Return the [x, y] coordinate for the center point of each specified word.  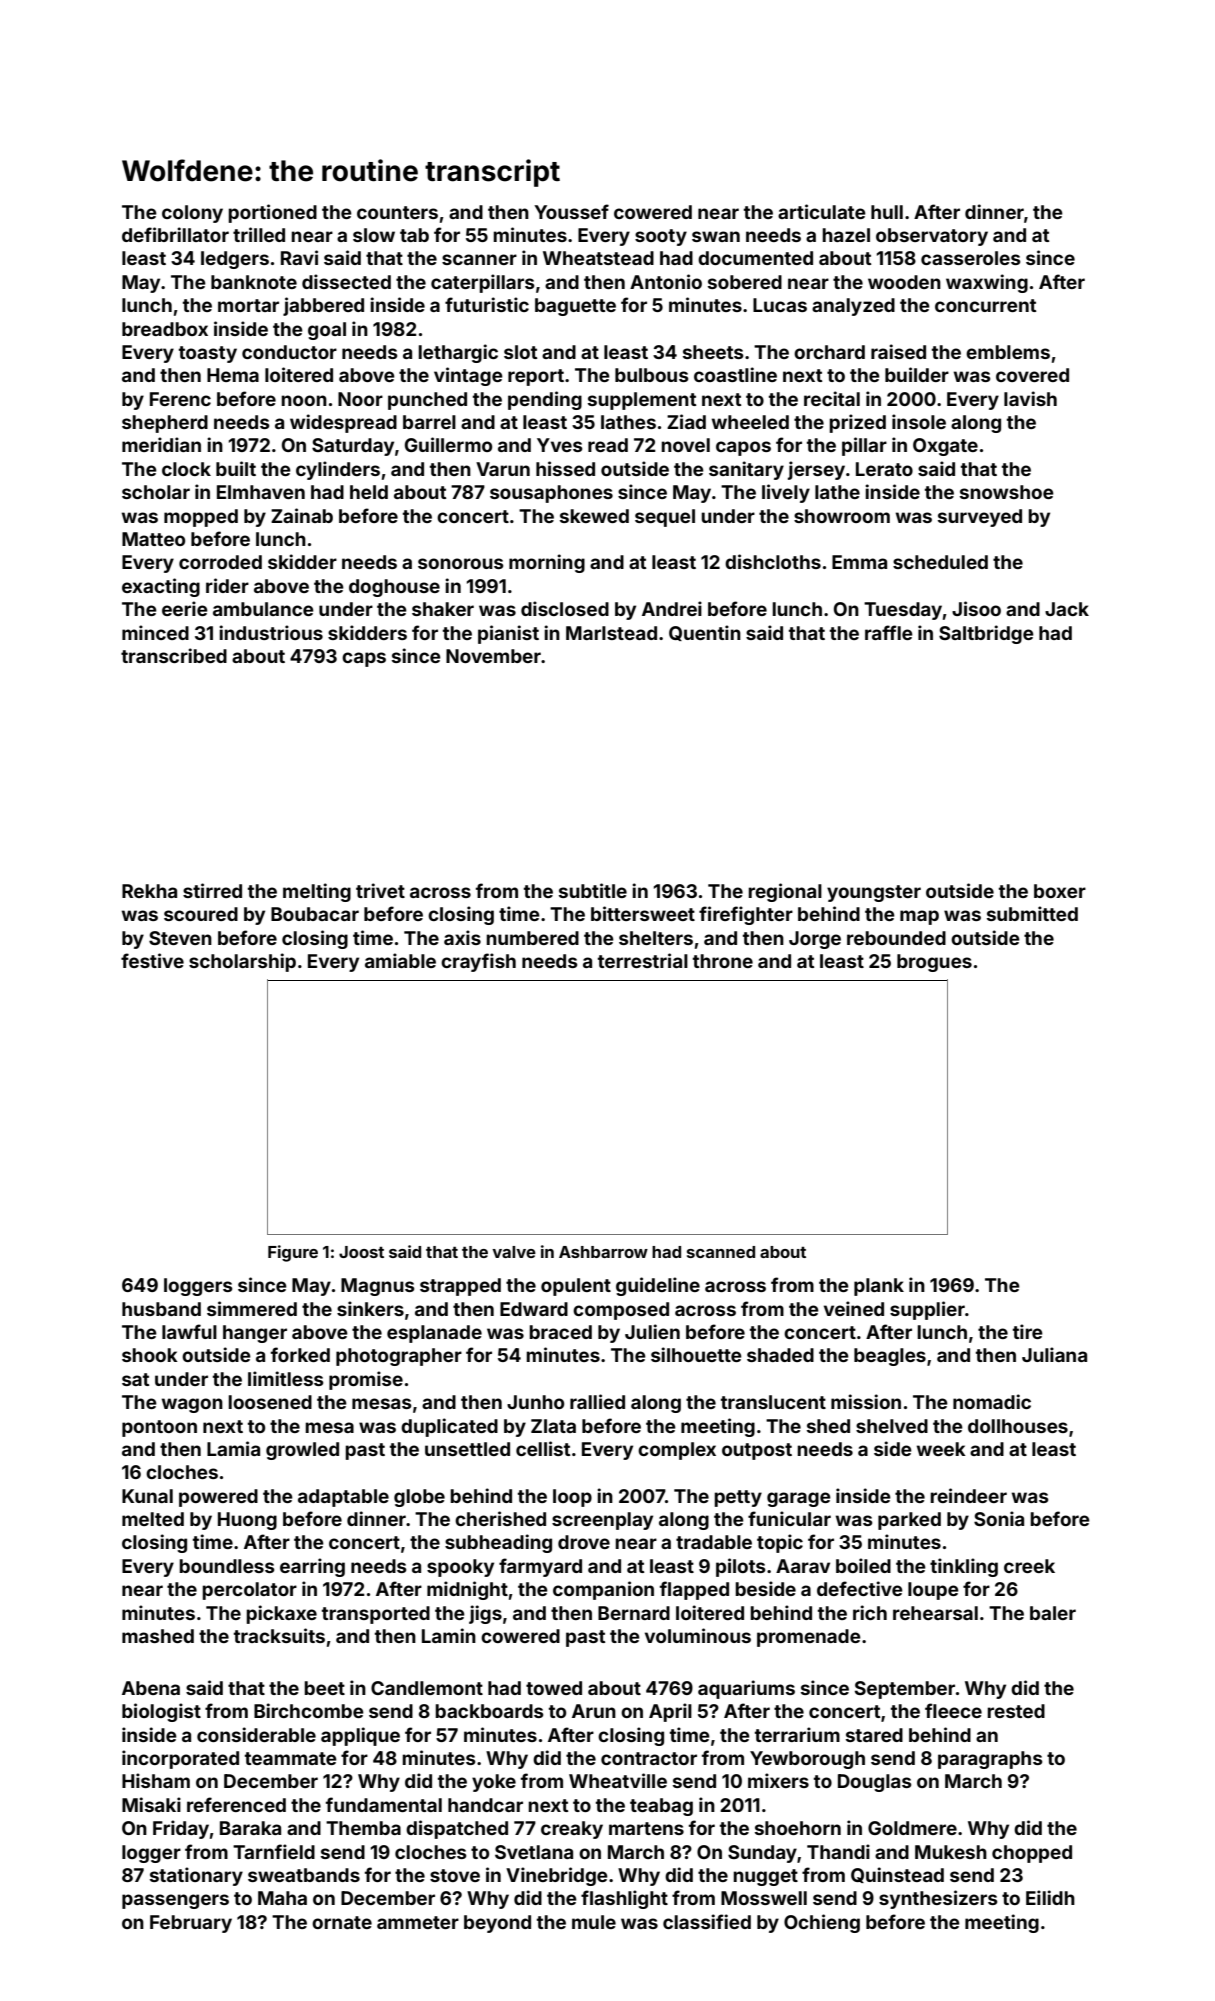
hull [887, 212]
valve [514, 1252]
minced [155, 632]
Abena [151, 1688]
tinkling [964, 1567]
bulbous [652, 375]
